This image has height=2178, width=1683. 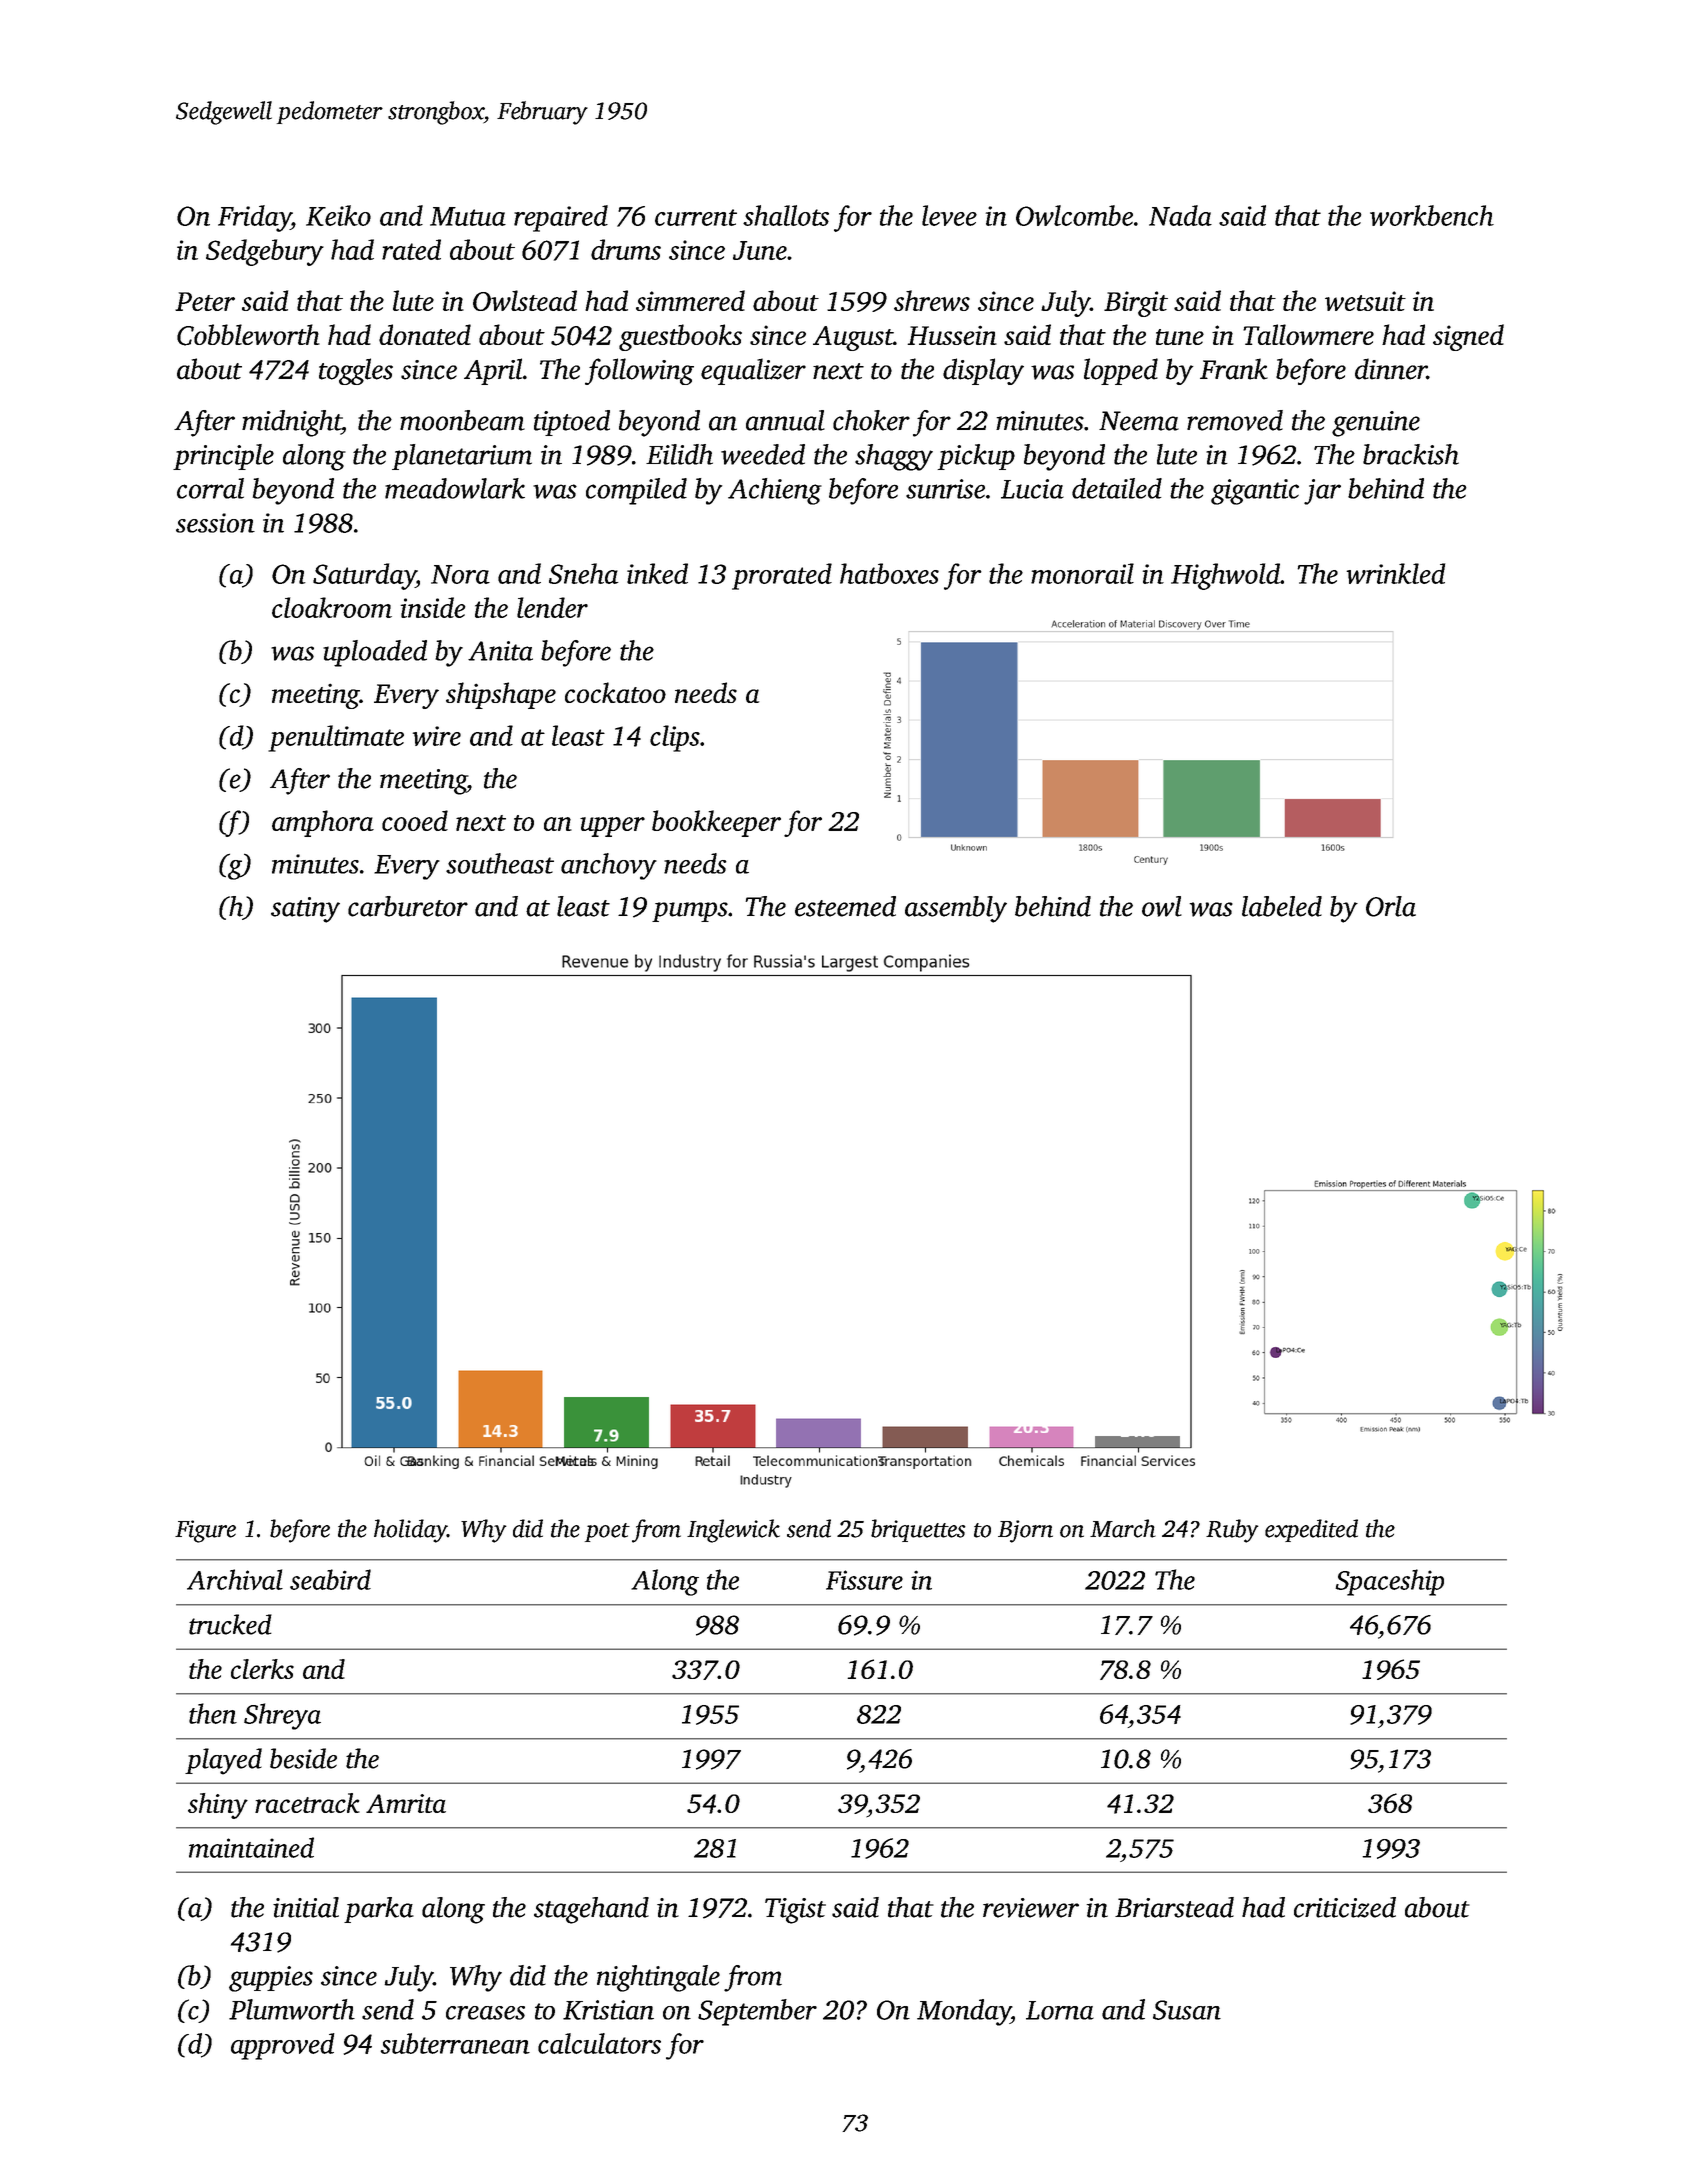 I want to click on satiny, so click(x=305, y=910).
